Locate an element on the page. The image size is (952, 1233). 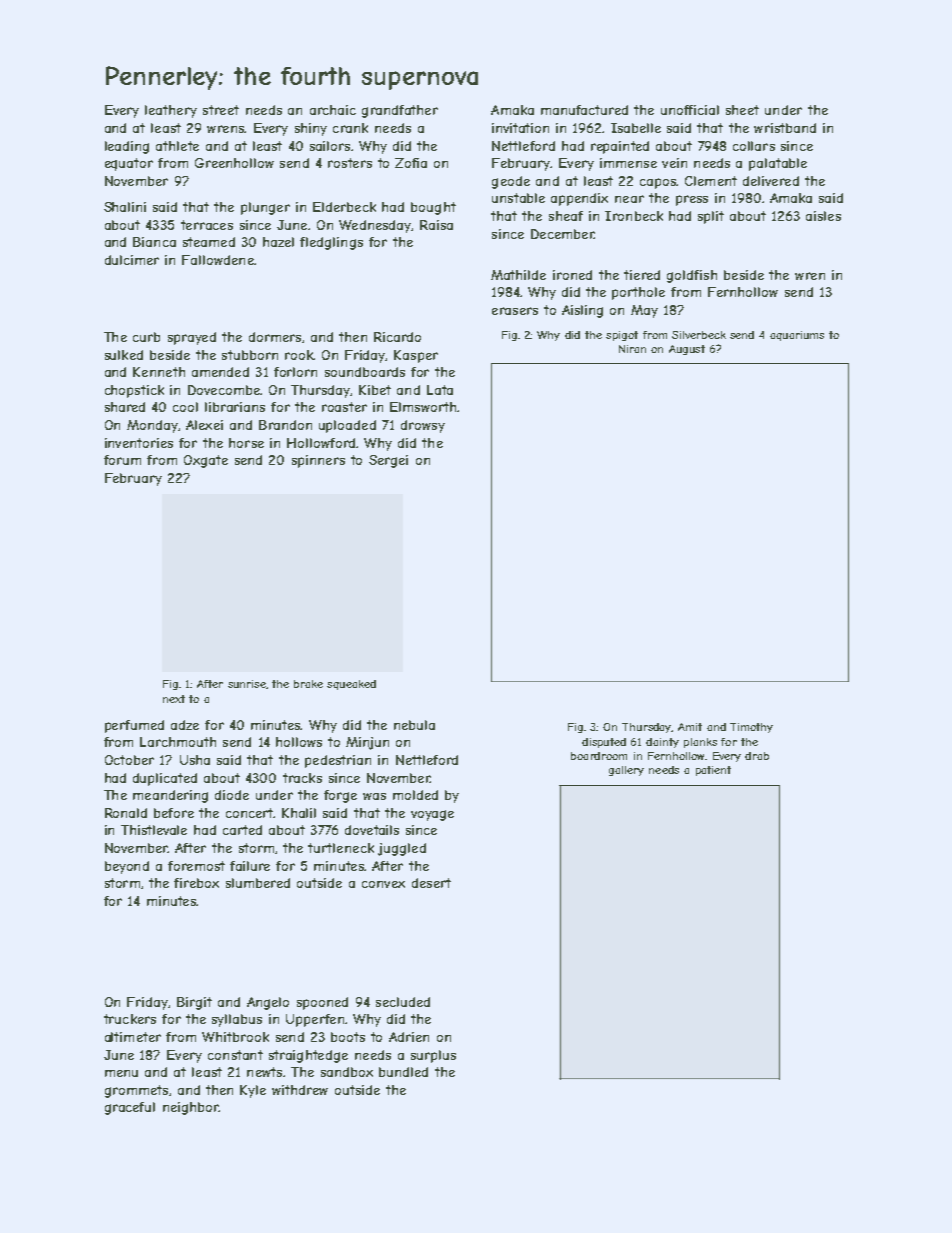
surplus is located at coordinates (433, 1056).
